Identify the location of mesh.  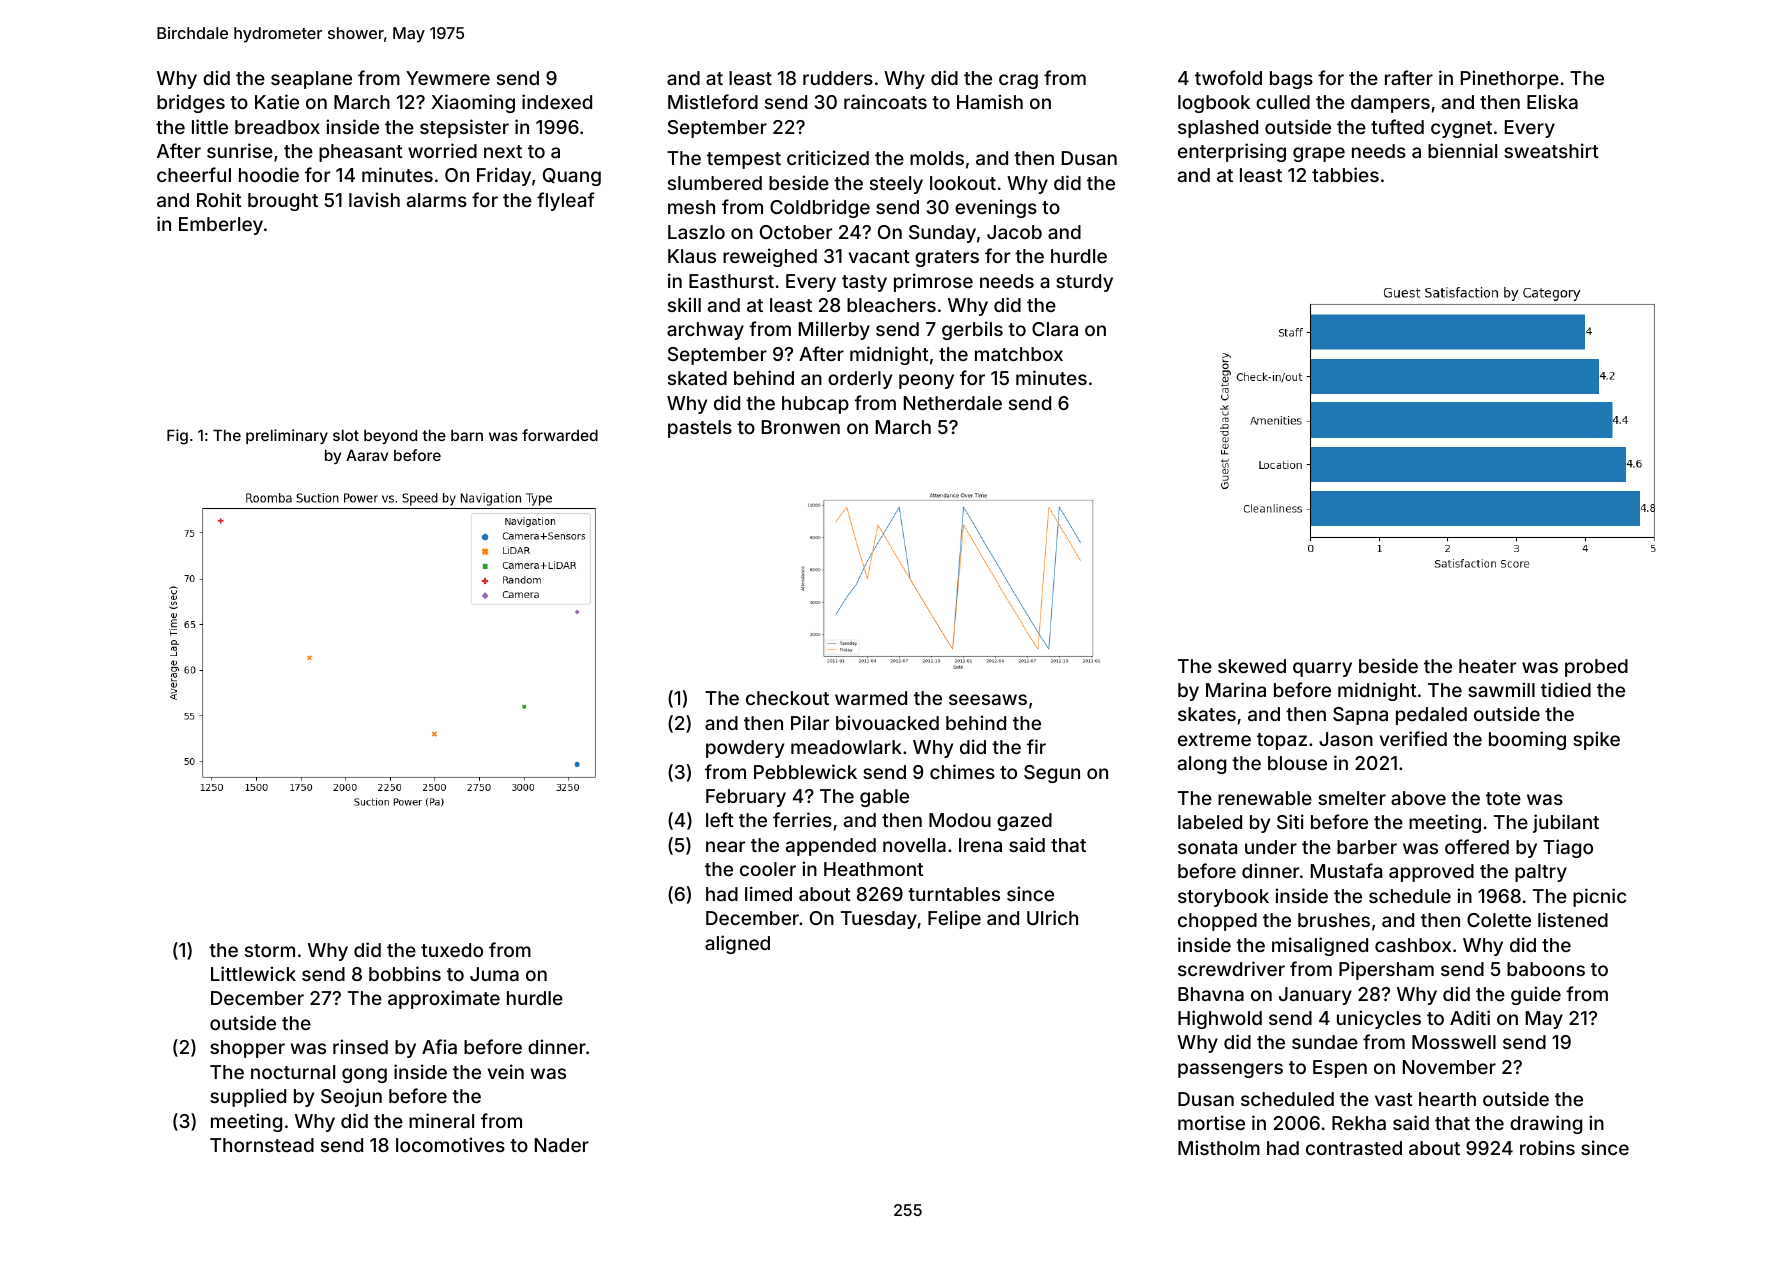
(691, 207).
